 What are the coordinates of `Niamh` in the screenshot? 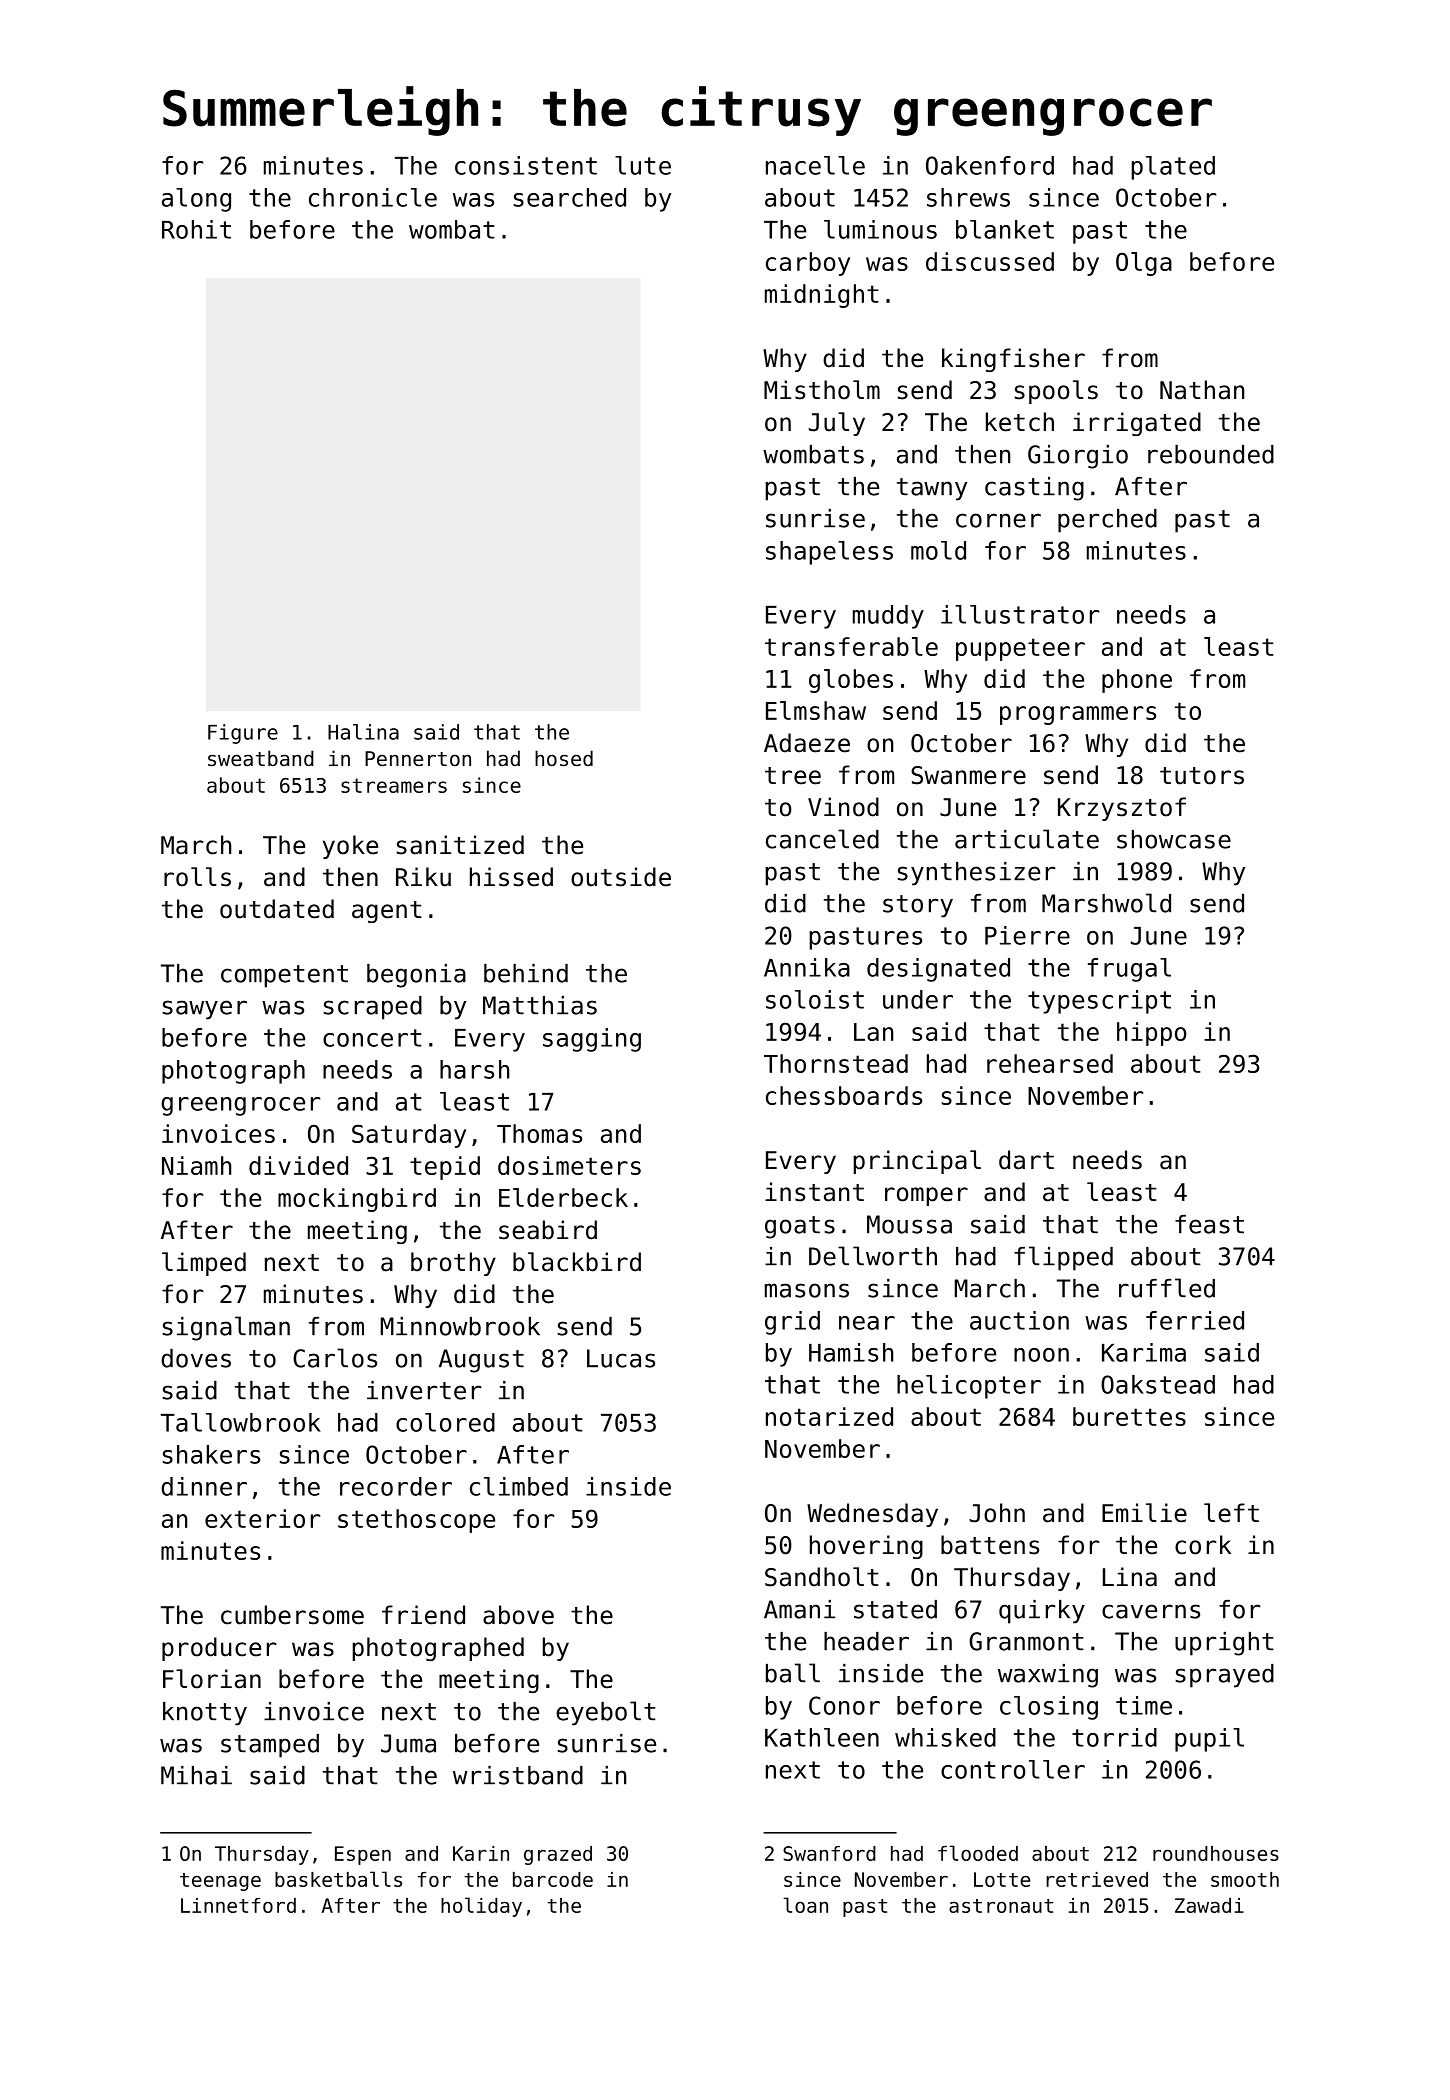 It's located at (196, 1165).
